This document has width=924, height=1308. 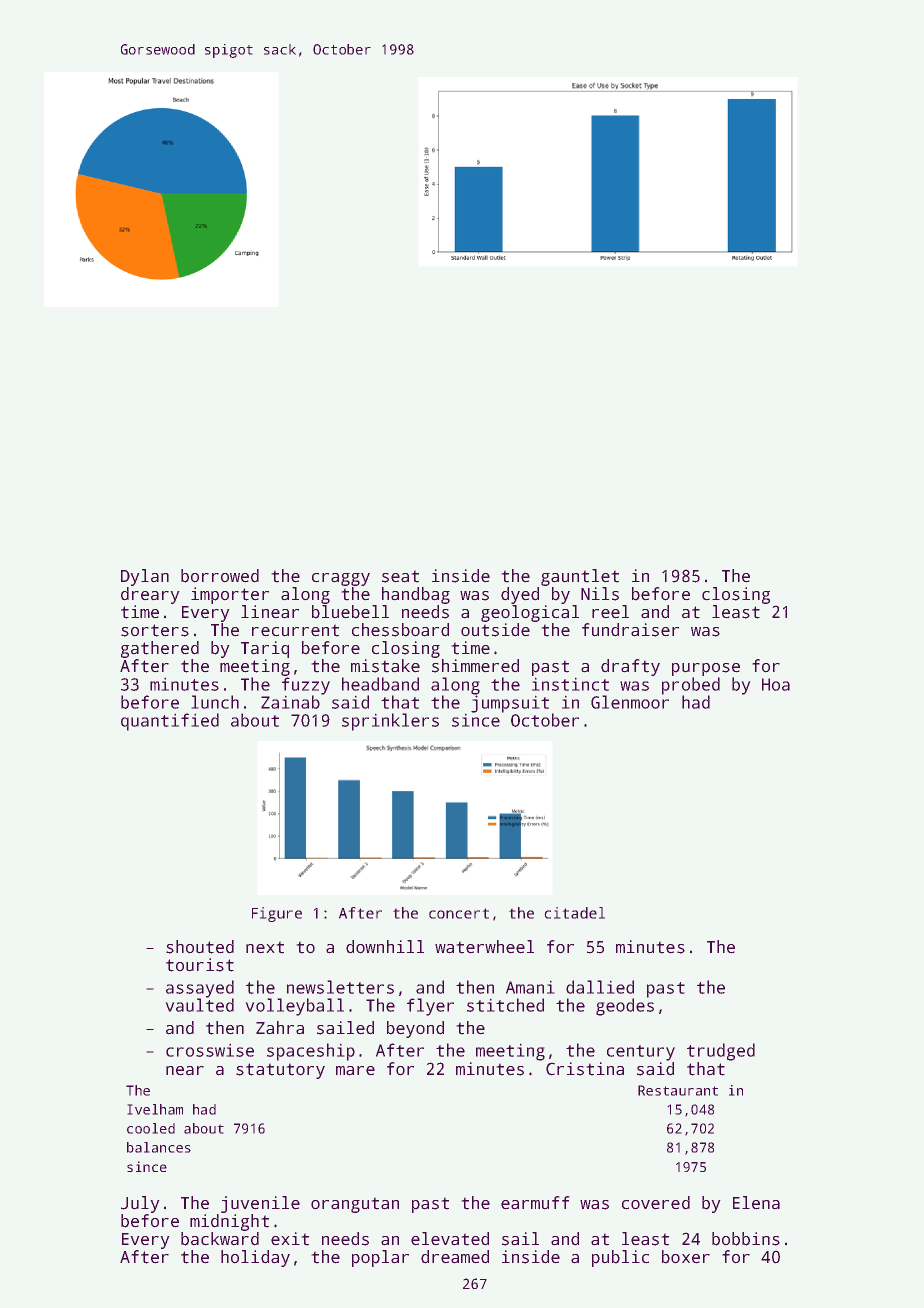 What do you see at coordinates (200, 965) in the document?
I see `tourist` at bounding box center [200, 965].
